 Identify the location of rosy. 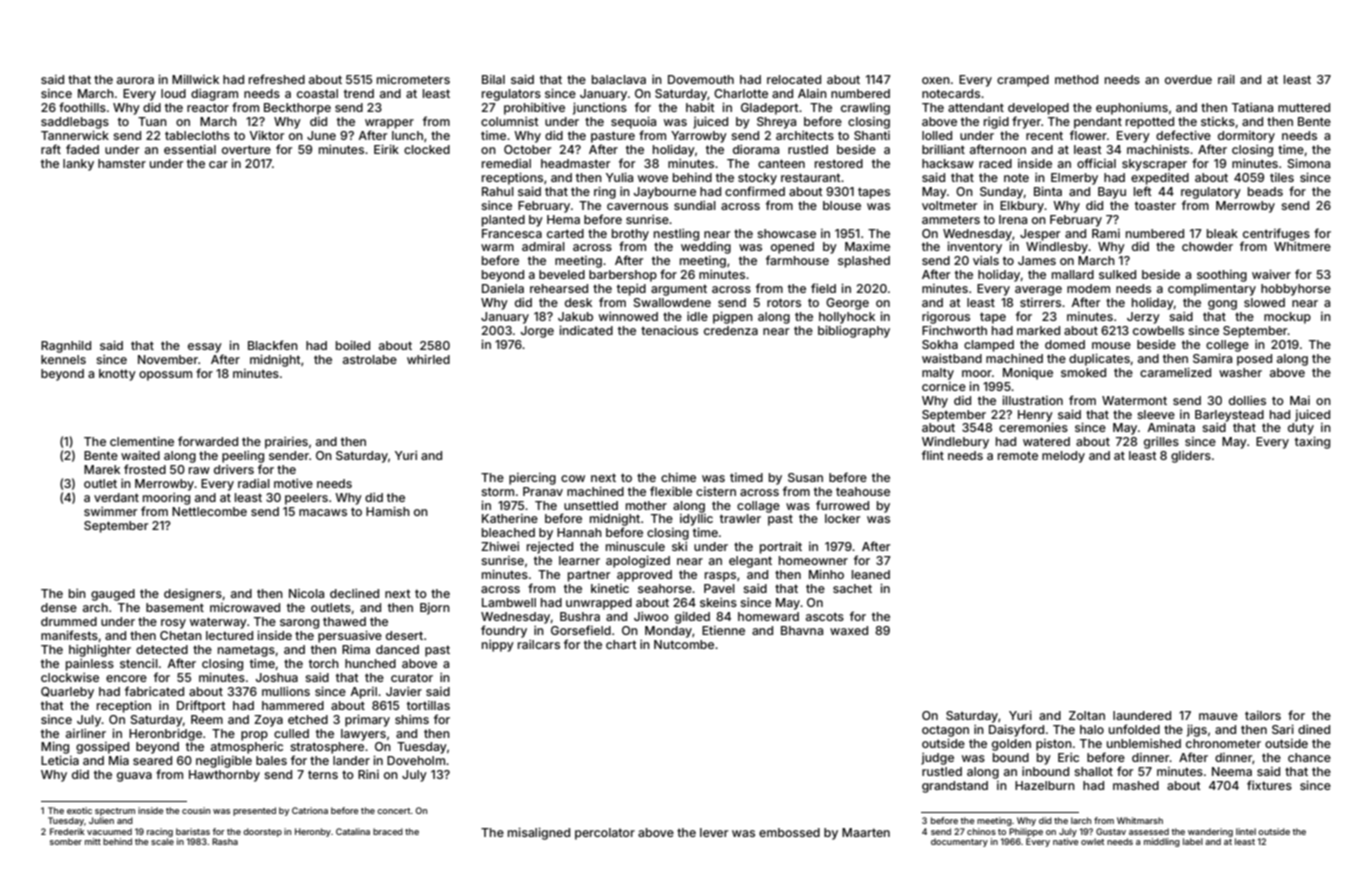
(173, 624).
